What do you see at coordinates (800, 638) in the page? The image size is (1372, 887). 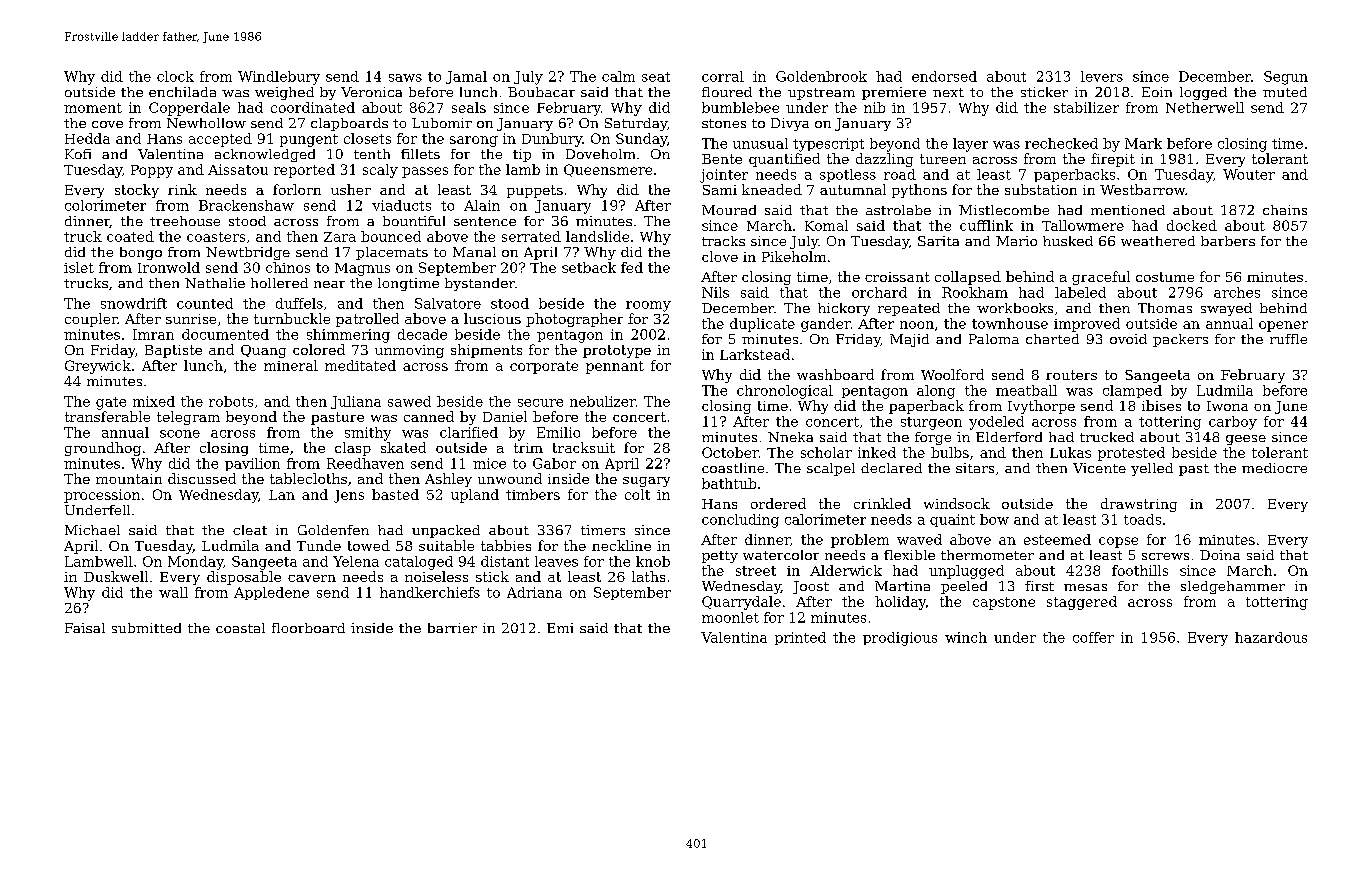 I see `printed` at bounding box center [800, 638].
